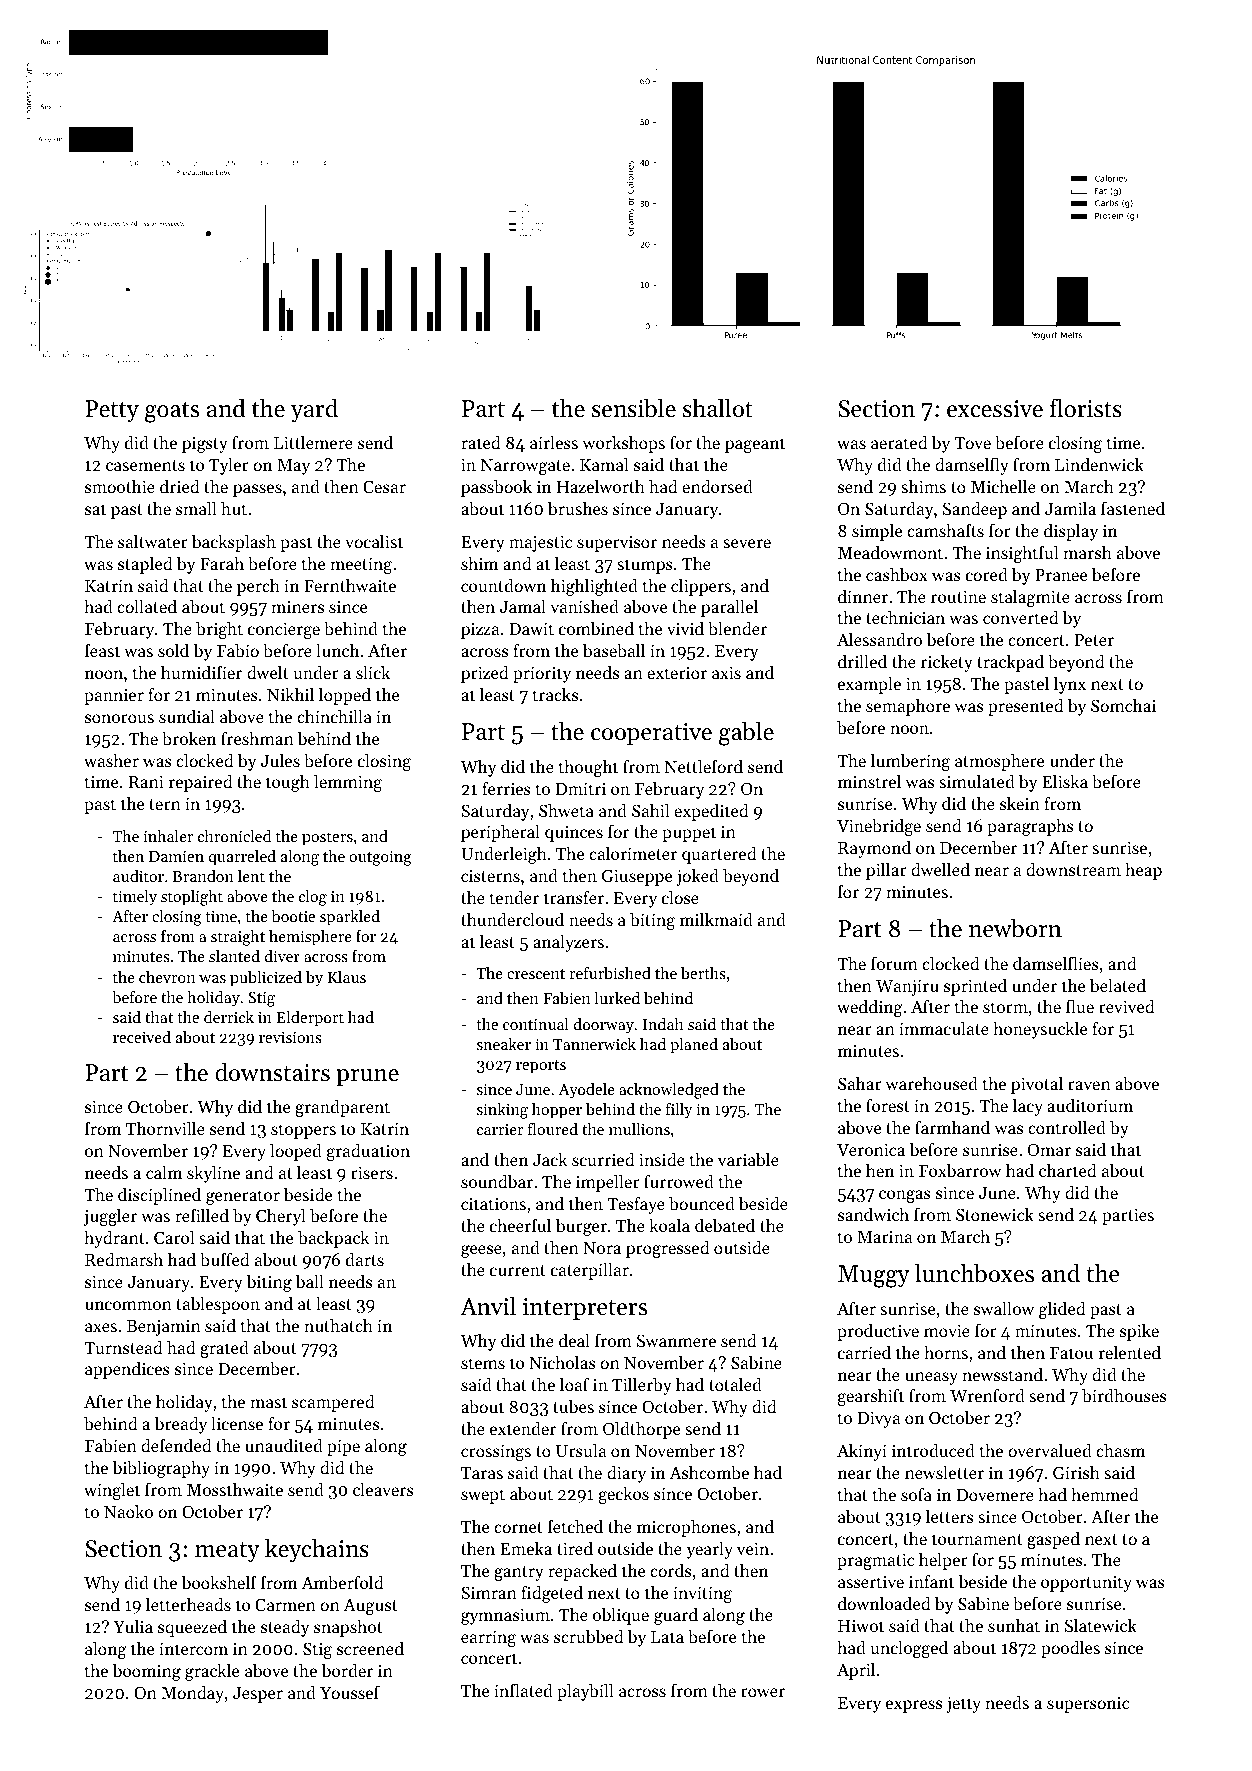 The height and width of the screenshot is (1771, 1252). What do you see at coordinates (314, 410) in the screenshot?
I see `yard` at bounding box center [314, 410].
